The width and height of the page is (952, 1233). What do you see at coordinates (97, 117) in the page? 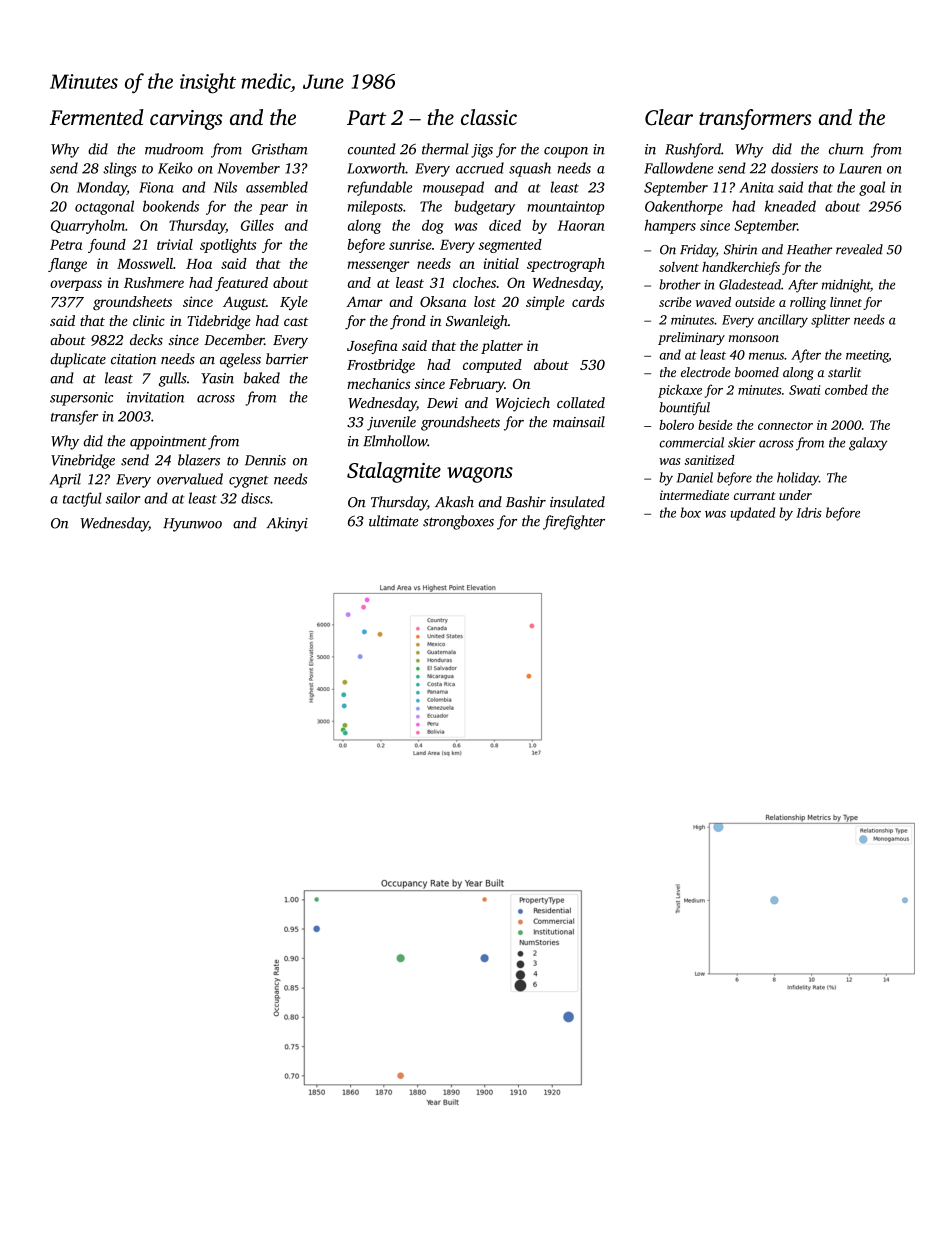
I see `Fermented` at bounding box center [97, 117].
